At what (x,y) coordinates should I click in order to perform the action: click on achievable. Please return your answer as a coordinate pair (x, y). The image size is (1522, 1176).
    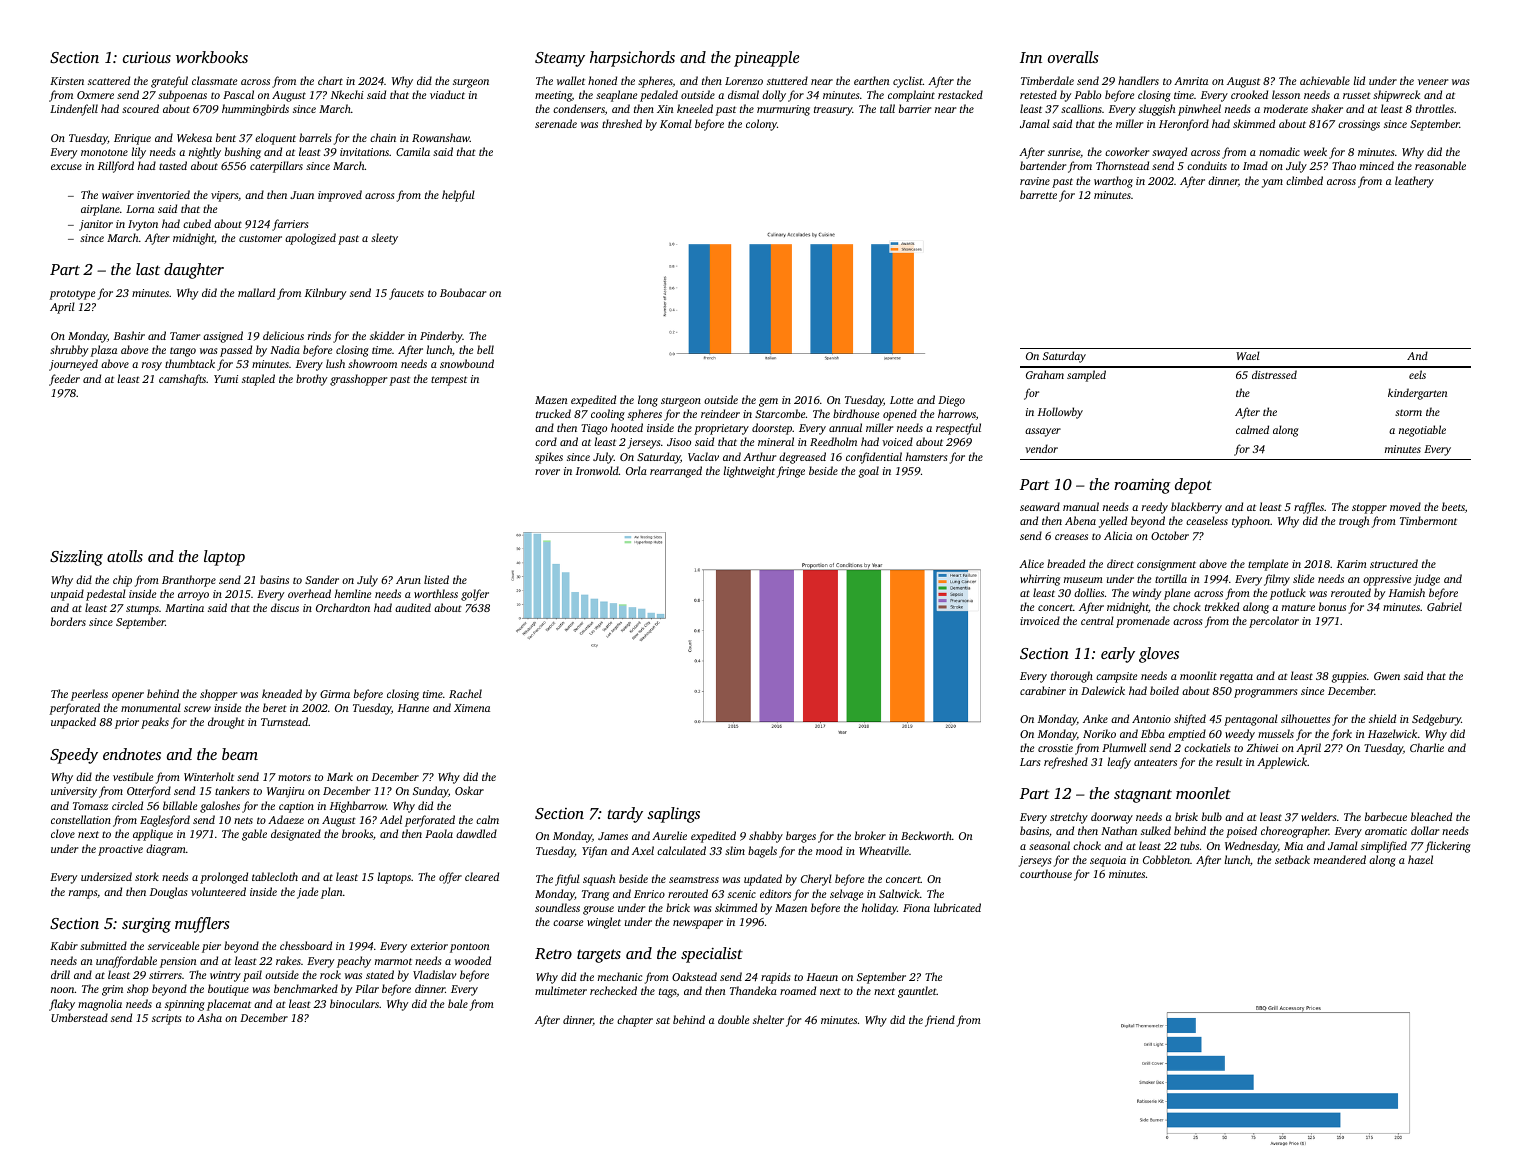
    Looking at the image, I should click on (1325, 80).
